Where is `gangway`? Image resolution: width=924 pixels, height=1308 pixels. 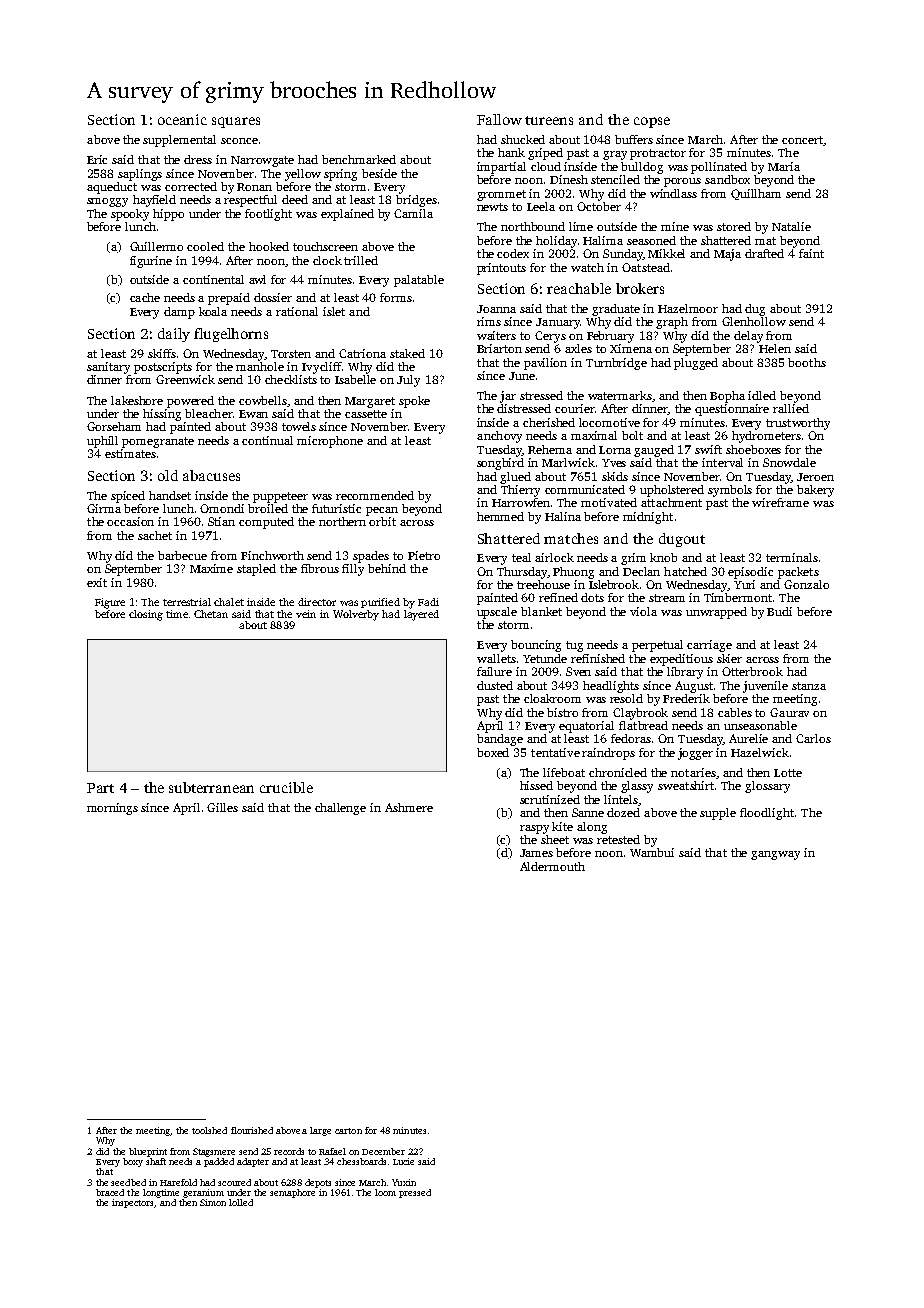 gangway is located at coordinates (775, 855).
